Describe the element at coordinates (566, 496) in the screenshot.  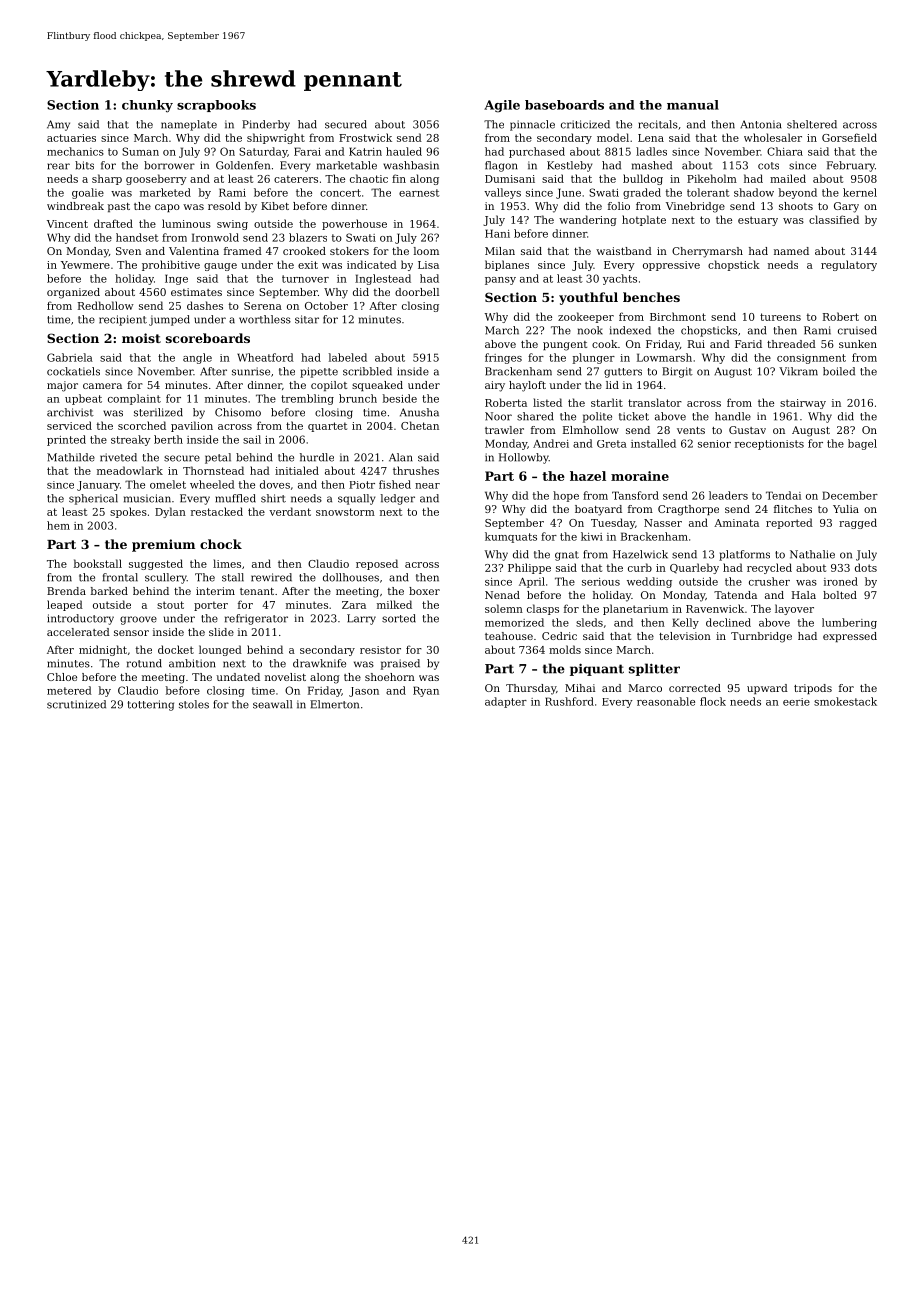
I see `hope` at that location.
